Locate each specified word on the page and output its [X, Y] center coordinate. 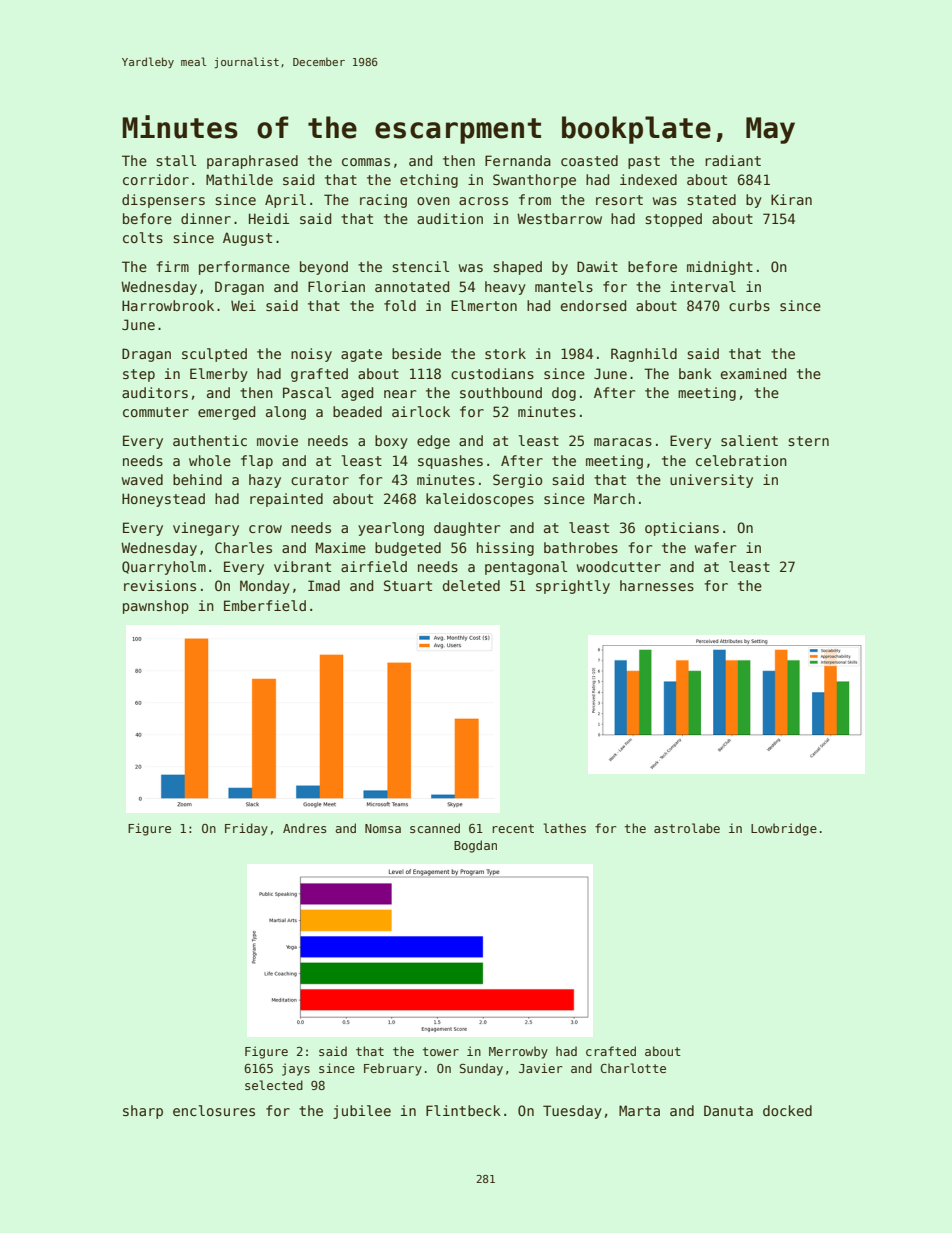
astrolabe [687, 828]
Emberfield [265, 605]
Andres [304, 828]
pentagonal [526, 568]
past [644, 162]
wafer [715, 547]
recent [513, 828]
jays [296, 1069]
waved [142, 479]
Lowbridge [784, 829]
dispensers [163, 201]
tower [441, 1051]
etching [429, 181]
